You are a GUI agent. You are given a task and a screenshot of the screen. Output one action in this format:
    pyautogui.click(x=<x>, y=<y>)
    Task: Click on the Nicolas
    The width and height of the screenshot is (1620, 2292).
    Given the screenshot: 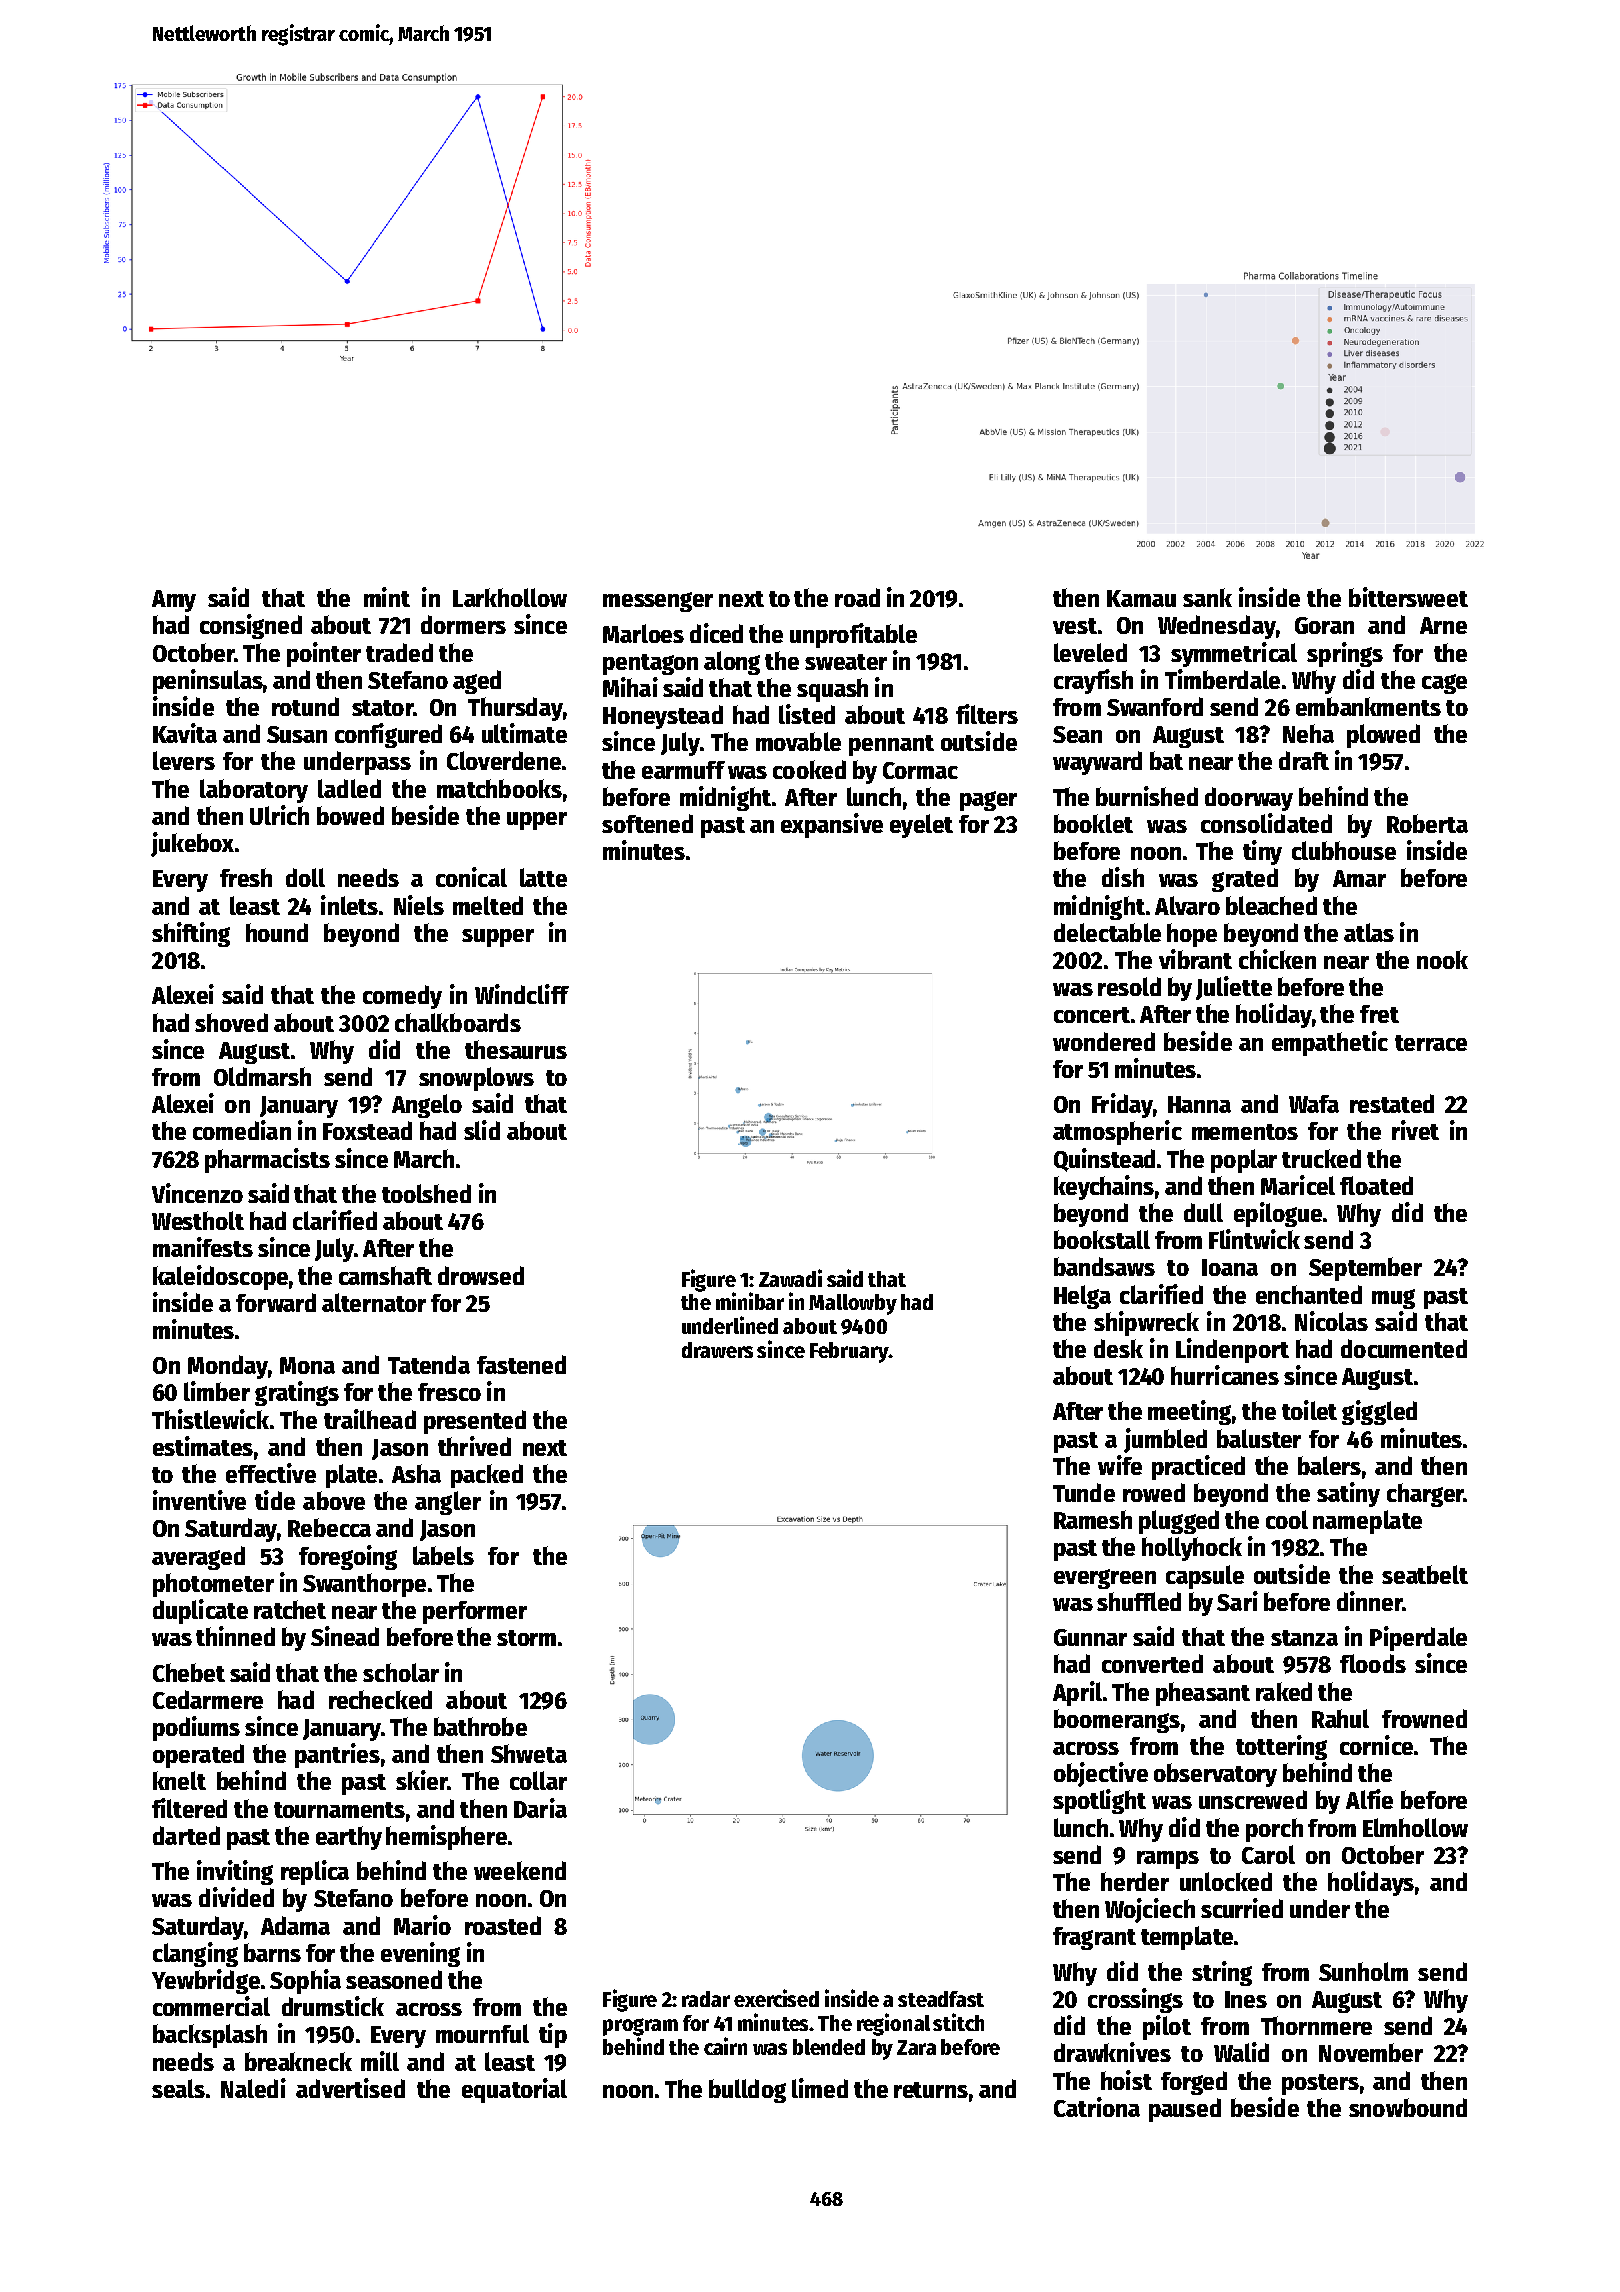 What is the action you would take?
    pyautogui.click(x=1331, y=1321)
